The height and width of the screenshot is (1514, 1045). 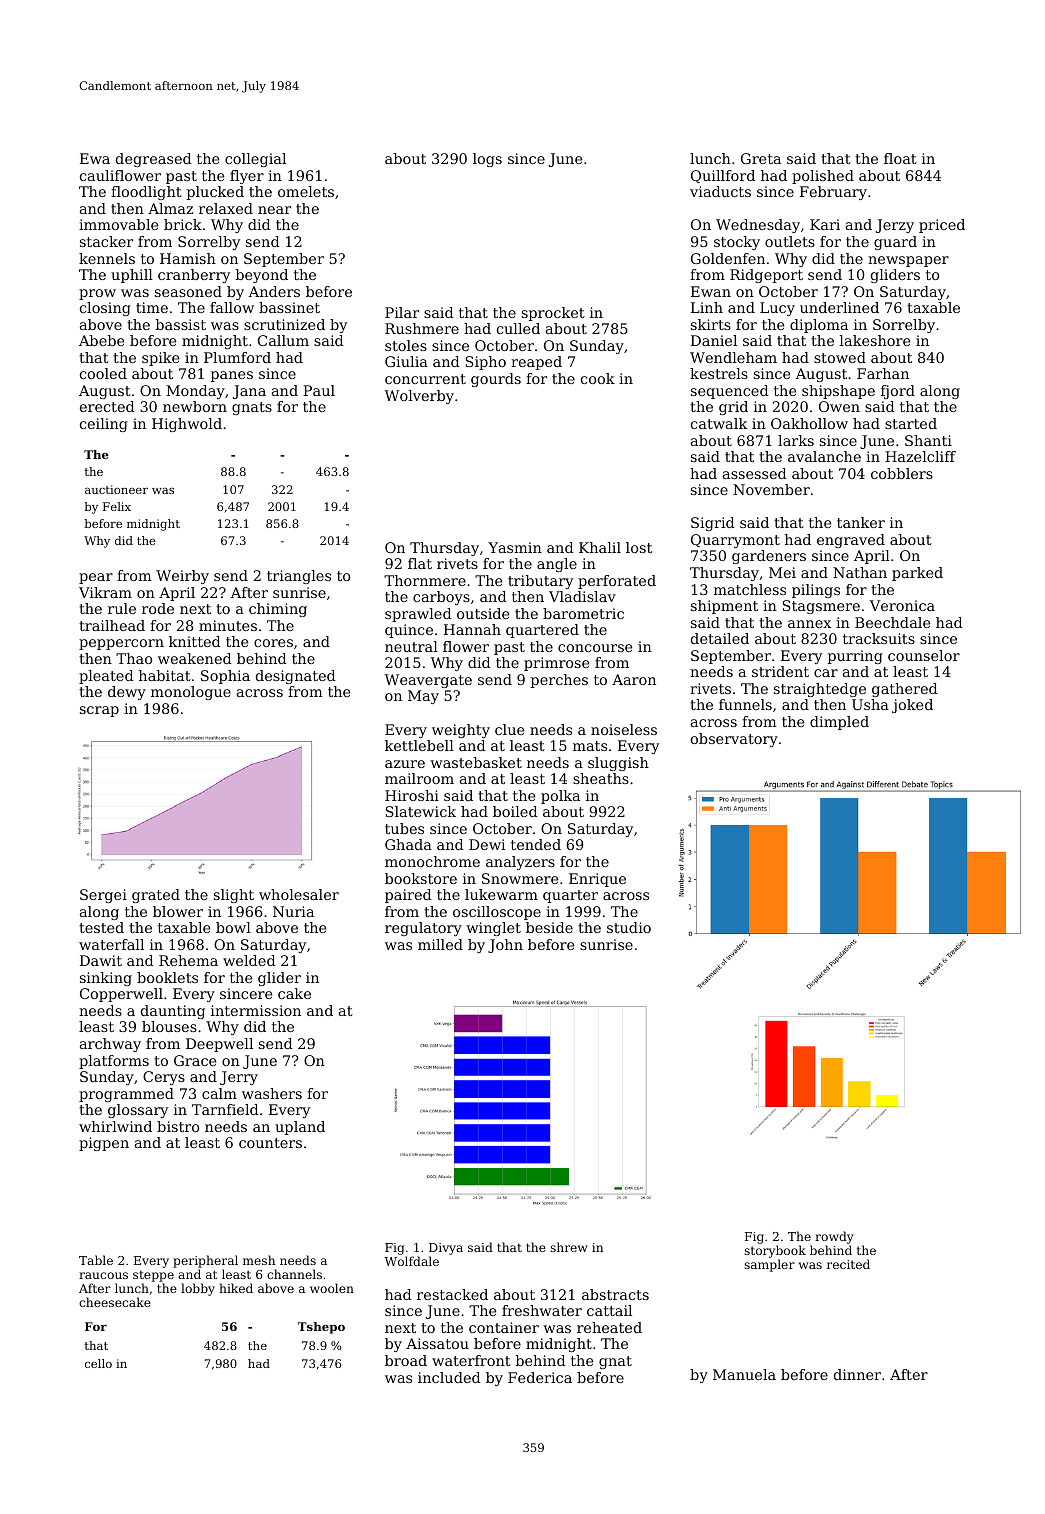 I want to click on joked, so click(x=912, y=706).
